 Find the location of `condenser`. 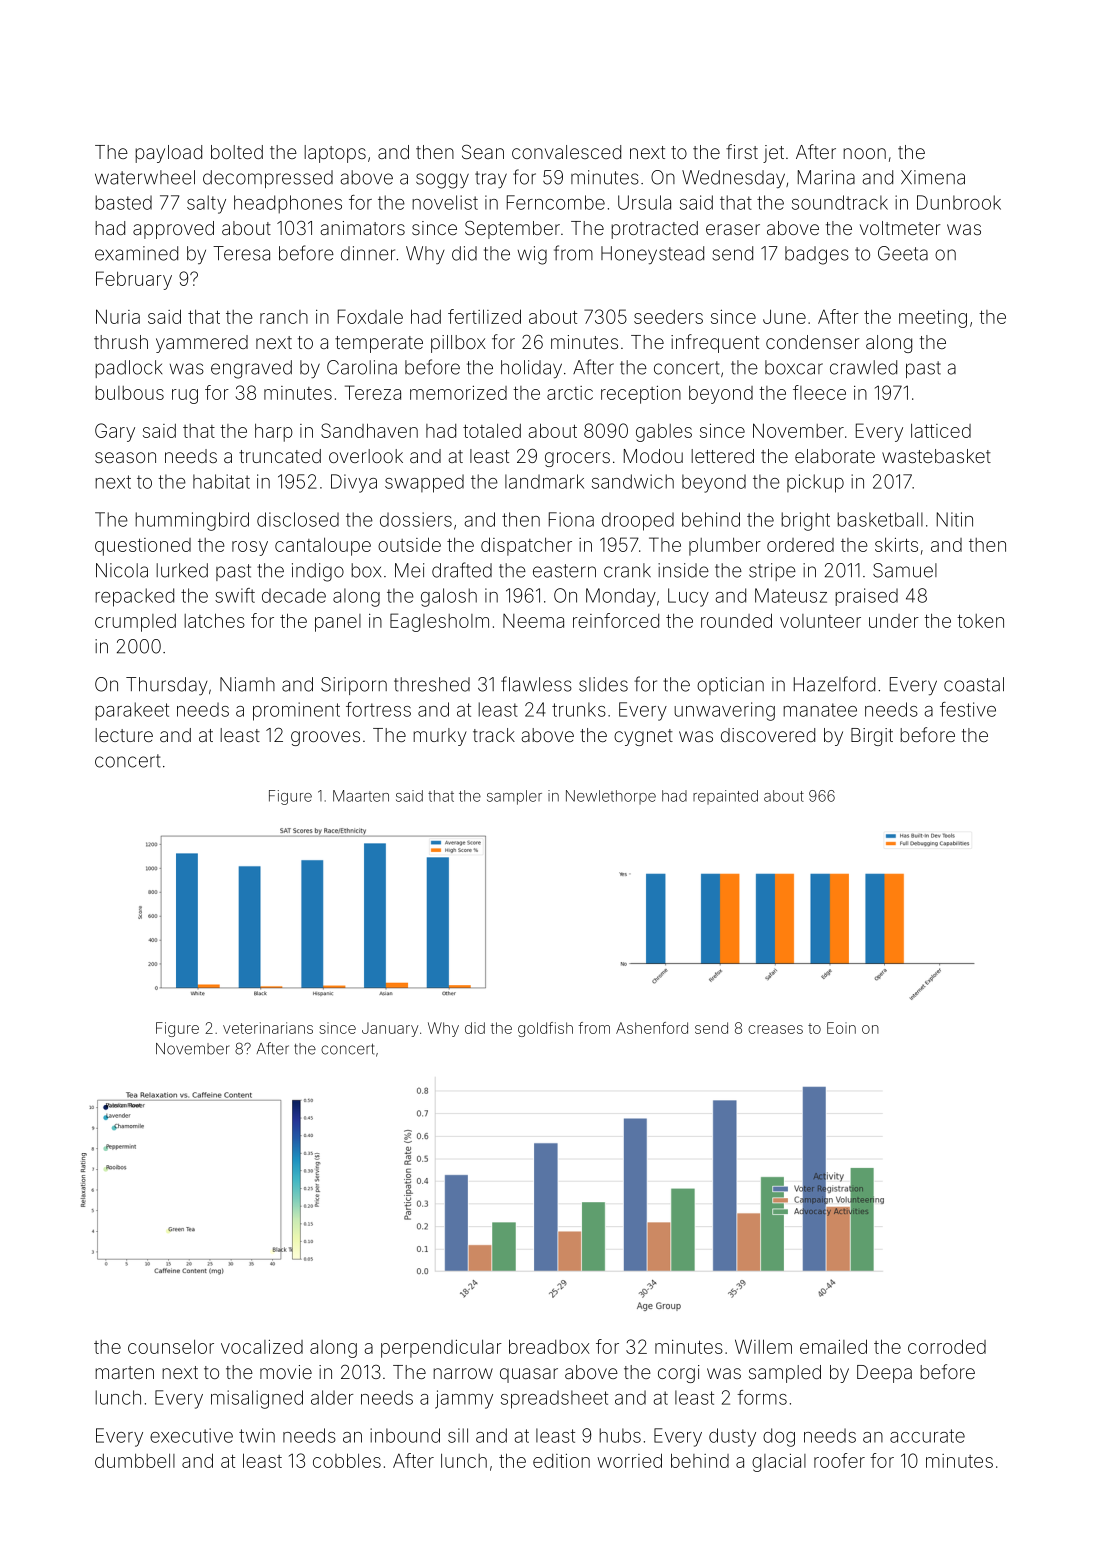

condenser is located at coordinates (813, 342).
